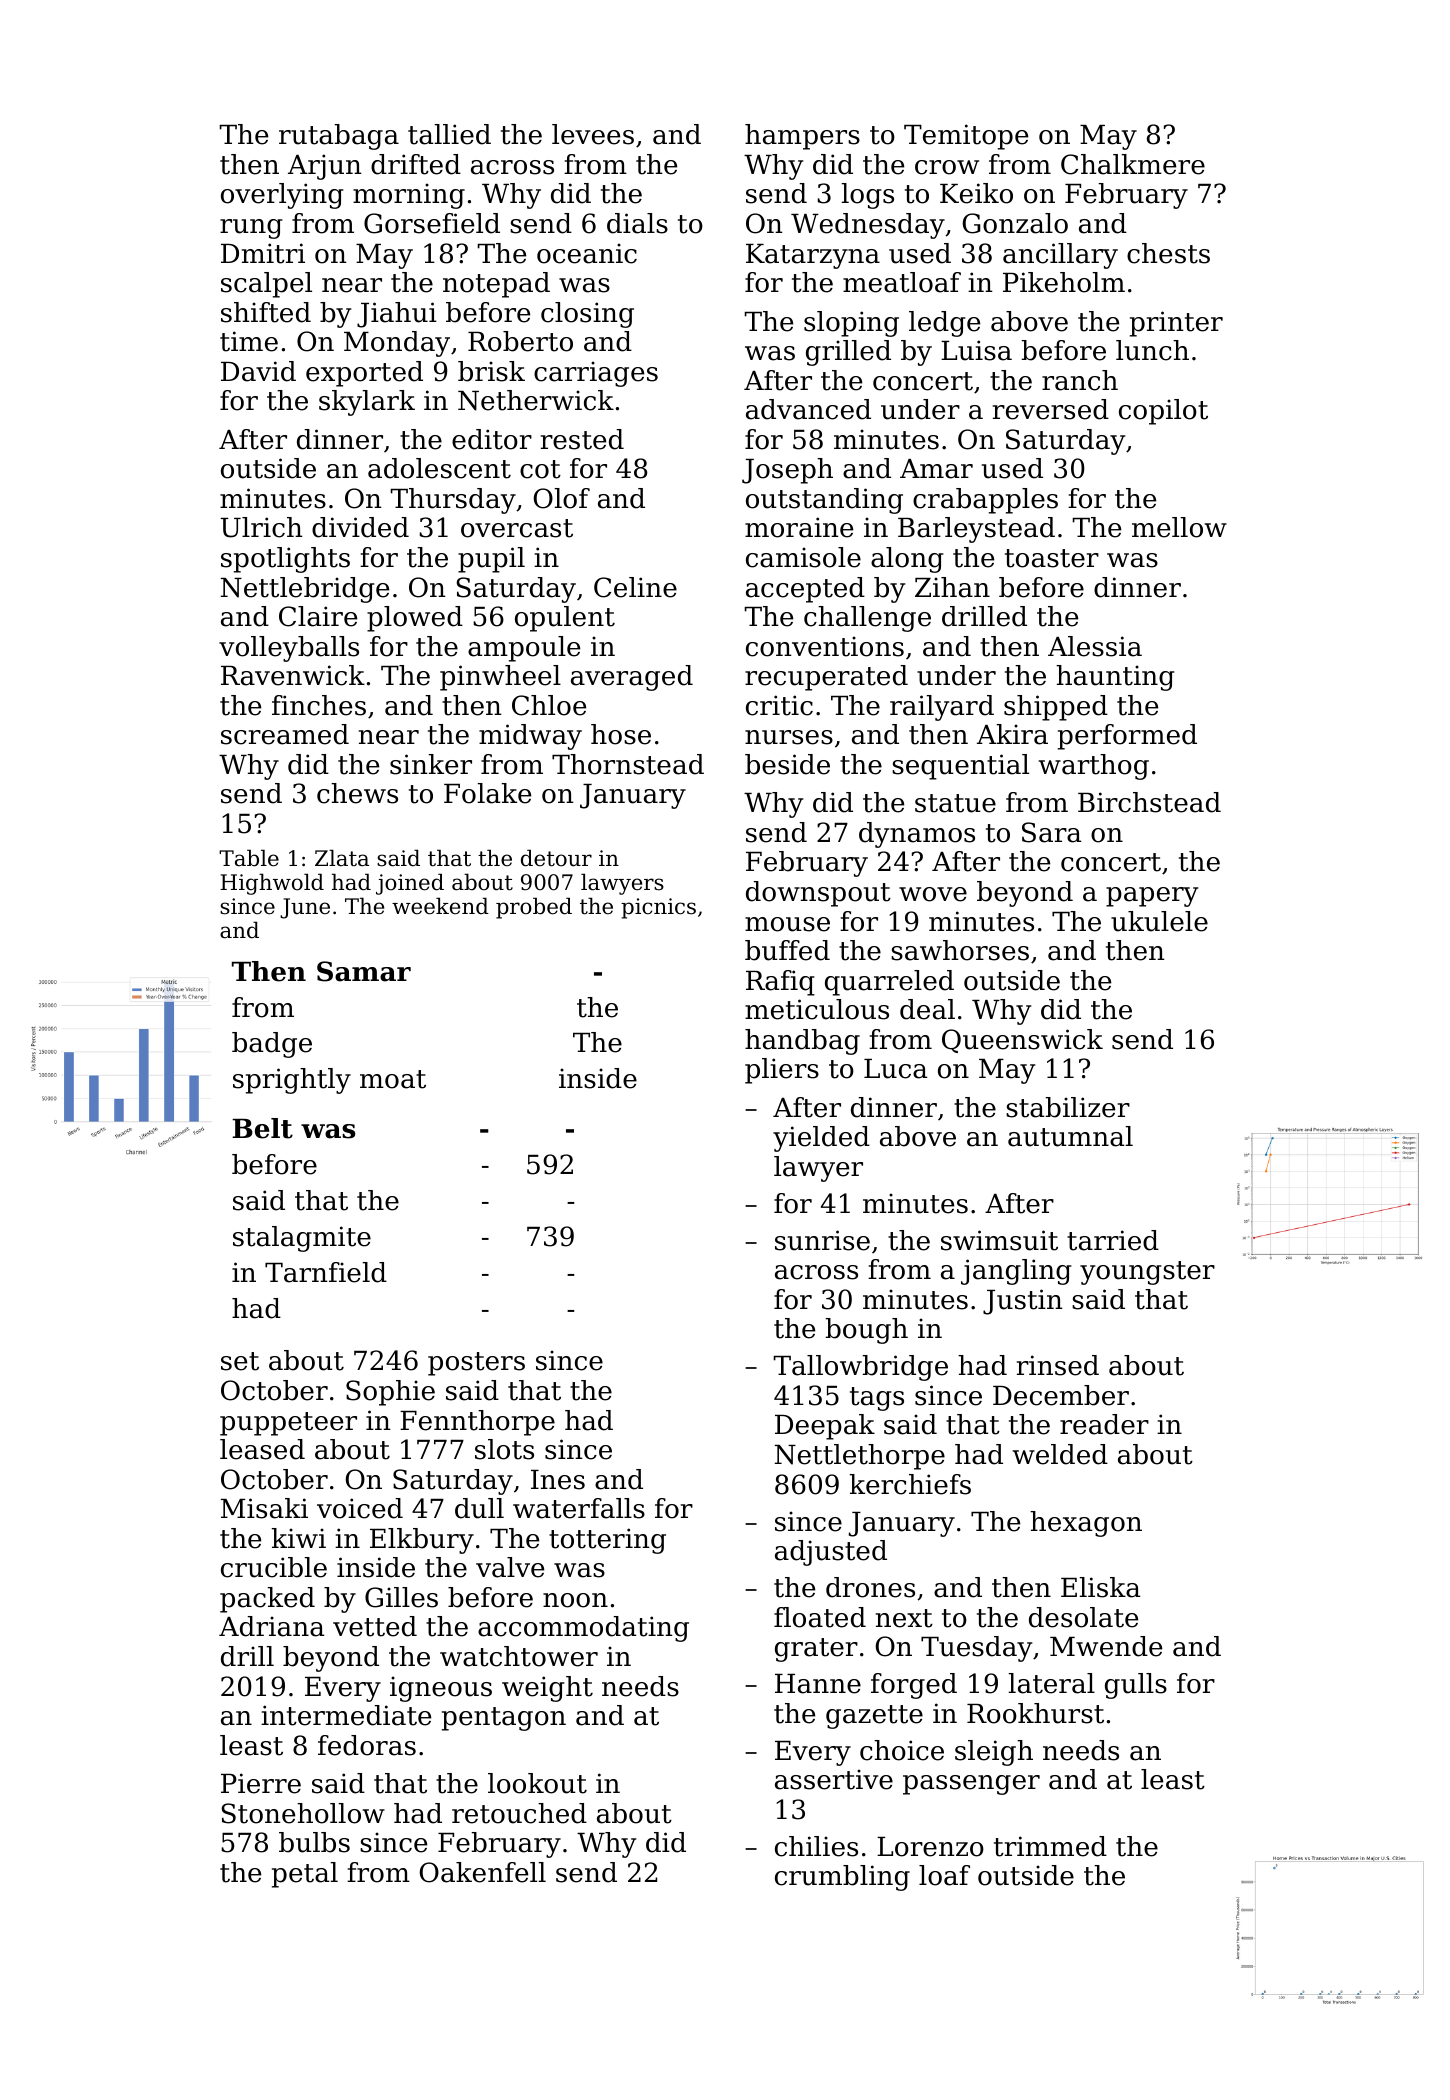  Describe the element at coordinates (261, 527) in the page. I see `Ulrich` at that location.
